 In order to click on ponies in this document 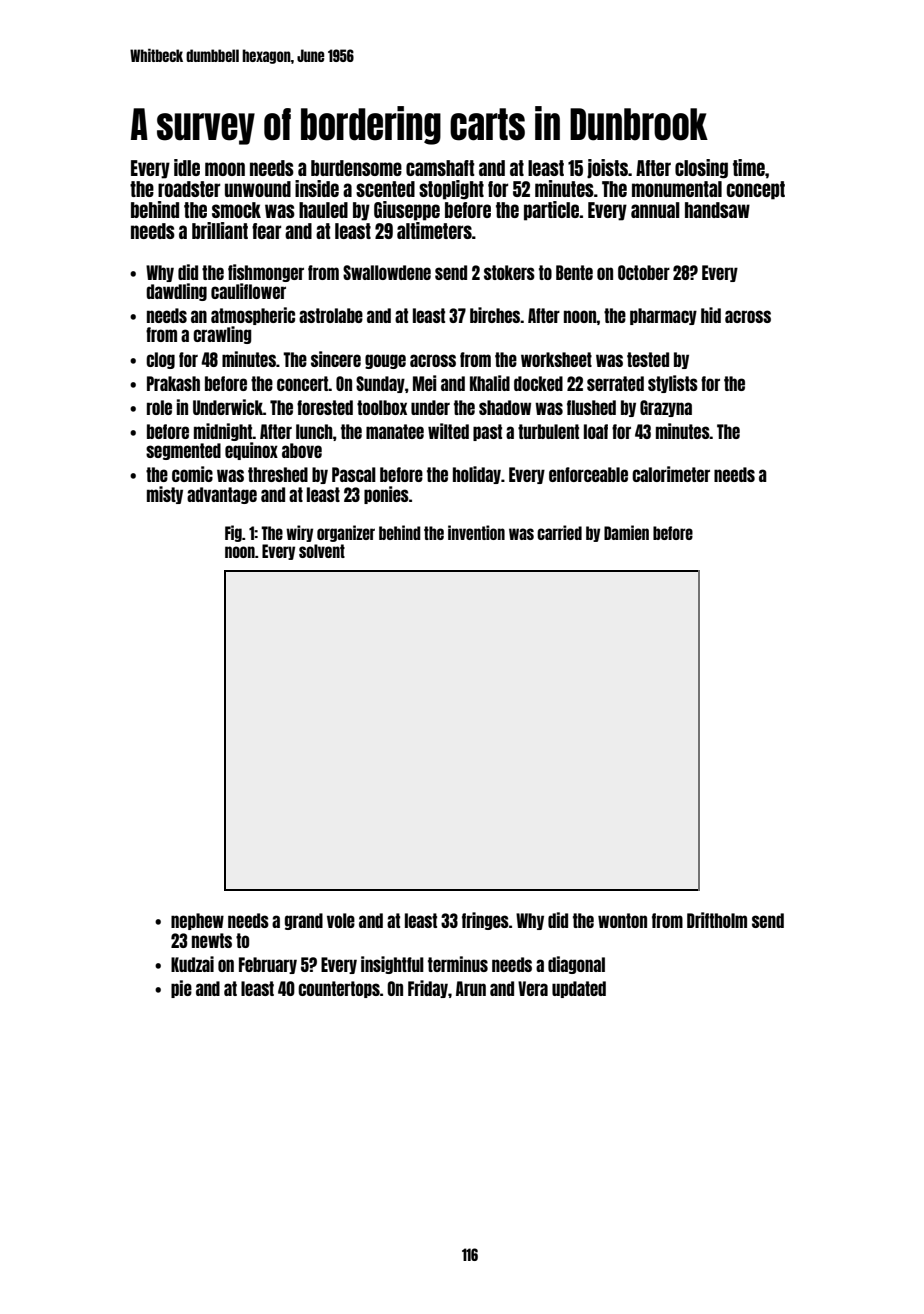, I will do `click(386, 495)`.
